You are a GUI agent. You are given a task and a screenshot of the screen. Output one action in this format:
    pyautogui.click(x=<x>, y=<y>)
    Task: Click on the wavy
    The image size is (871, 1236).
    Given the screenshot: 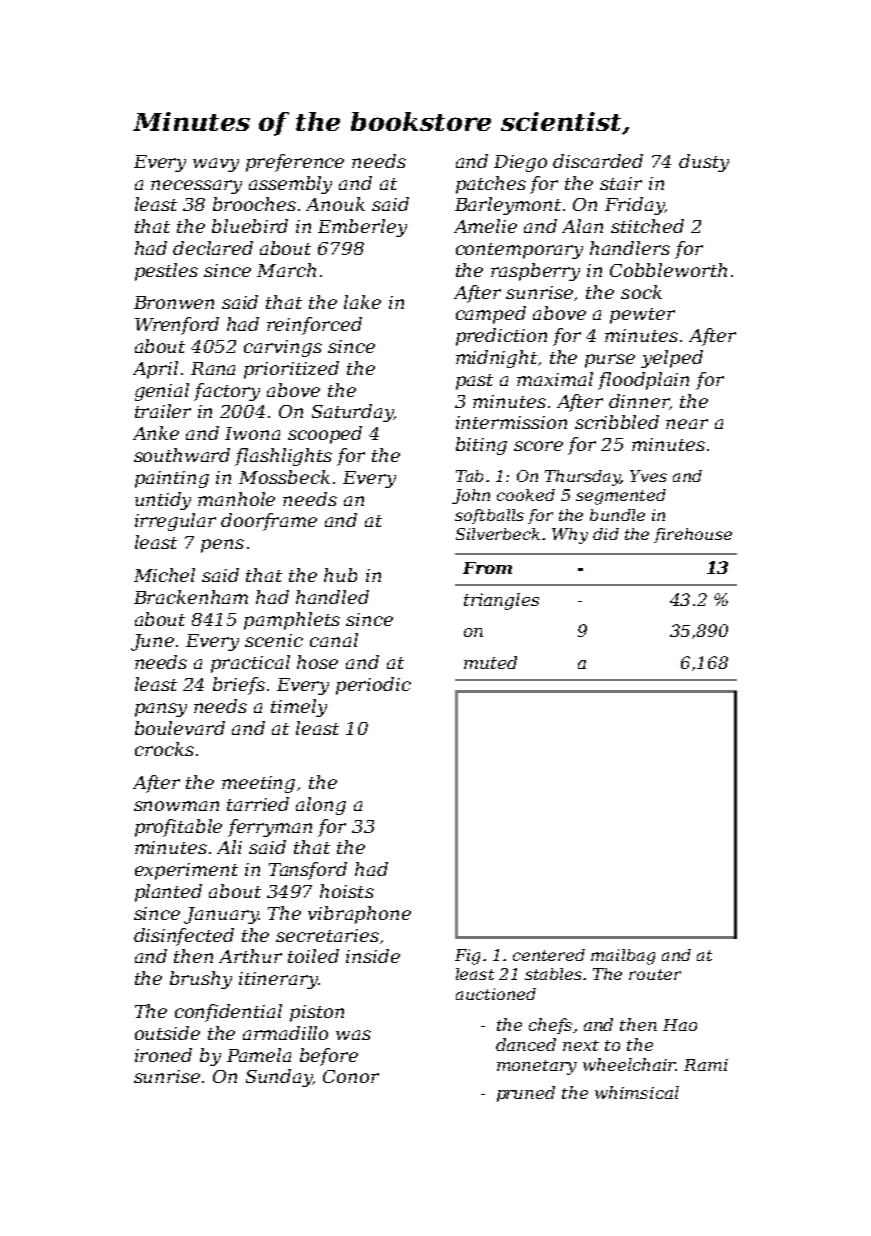 What is the action you would take?
    pyautogui.click(x=216, y=165)
